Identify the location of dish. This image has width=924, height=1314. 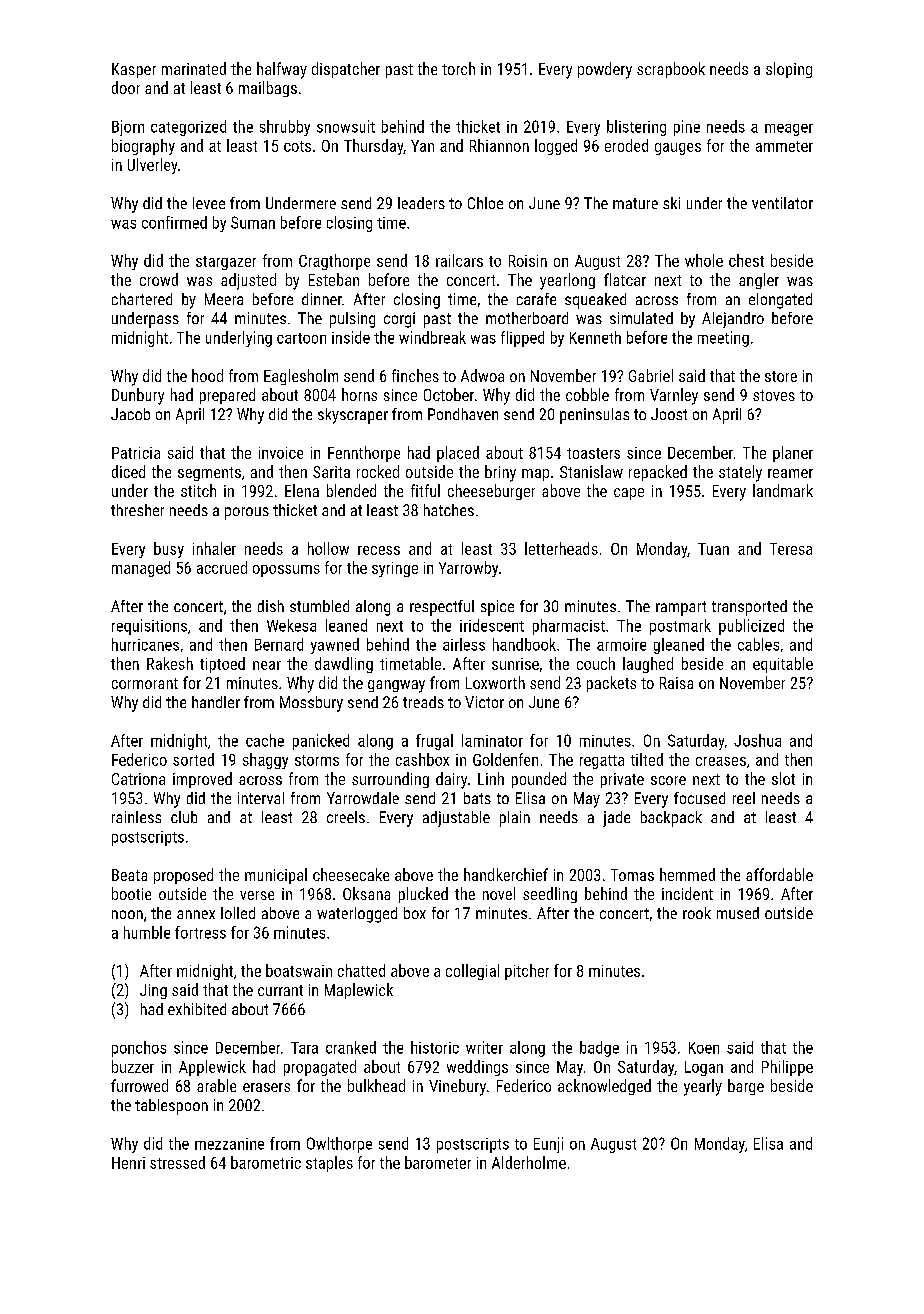
(271, 606).
